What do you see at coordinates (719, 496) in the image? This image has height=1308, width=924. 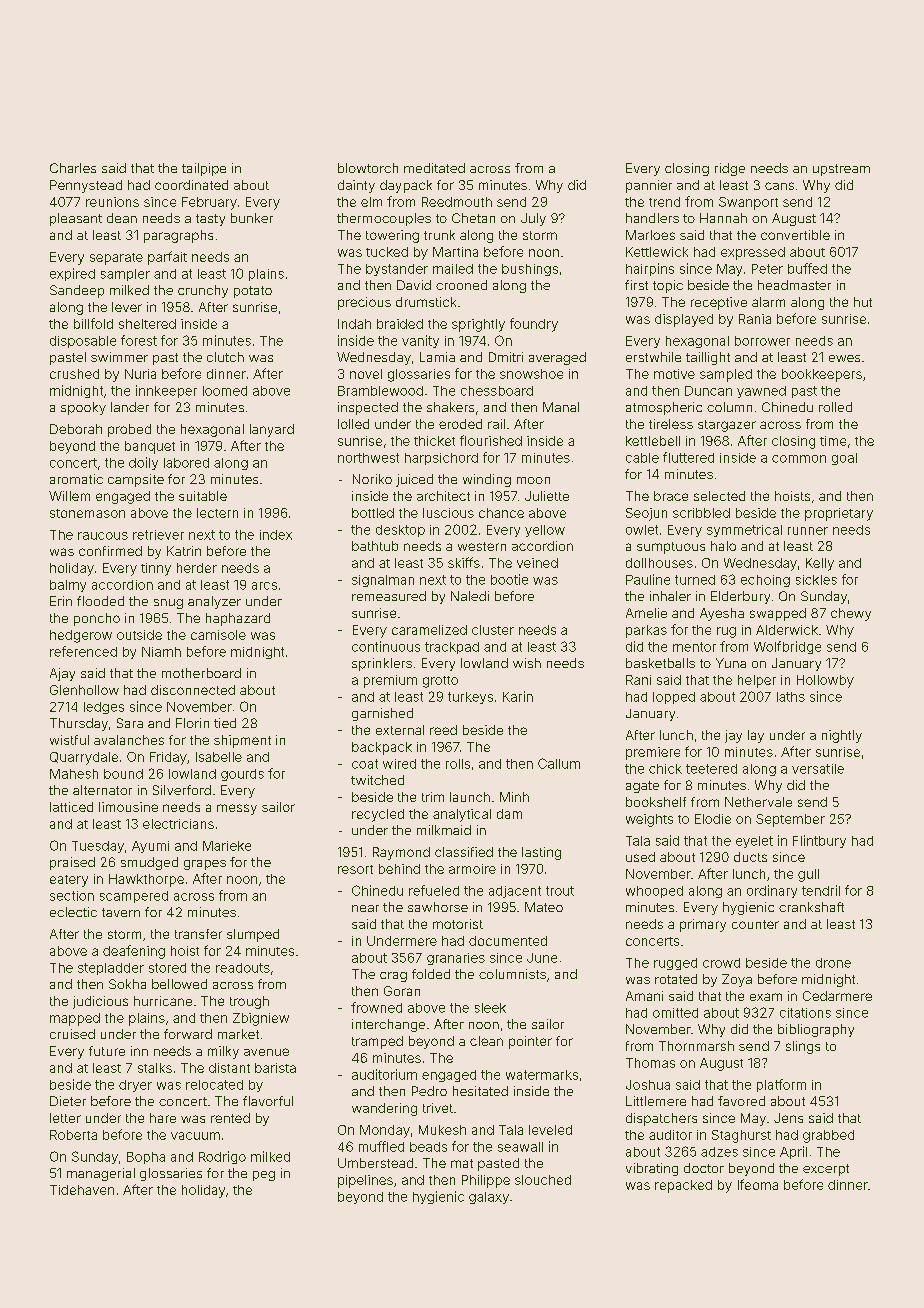 I see `selected` at bounding box center [719, 496].
